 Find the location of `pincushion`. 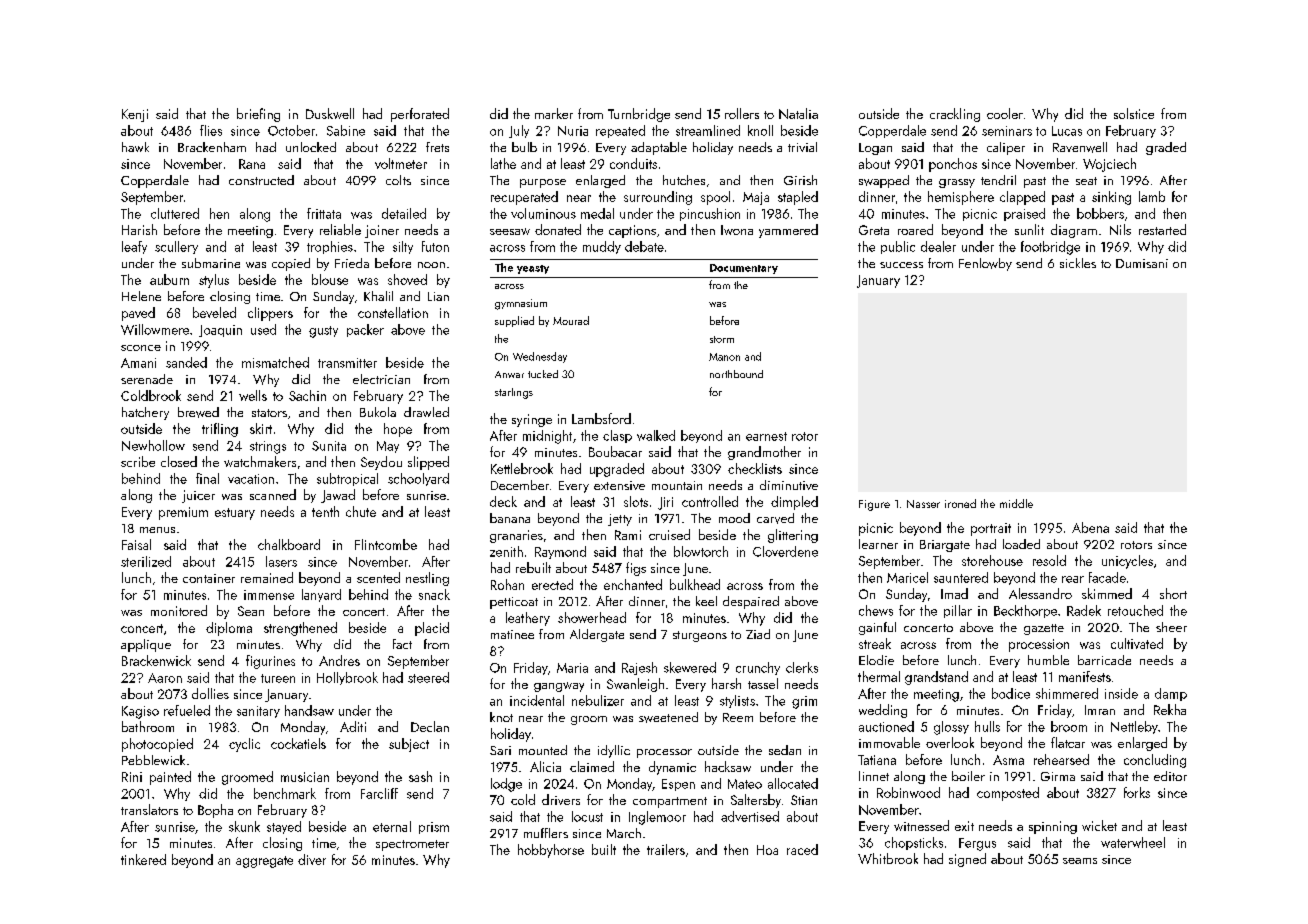

pincushion is located at coordinates (710, 214).
